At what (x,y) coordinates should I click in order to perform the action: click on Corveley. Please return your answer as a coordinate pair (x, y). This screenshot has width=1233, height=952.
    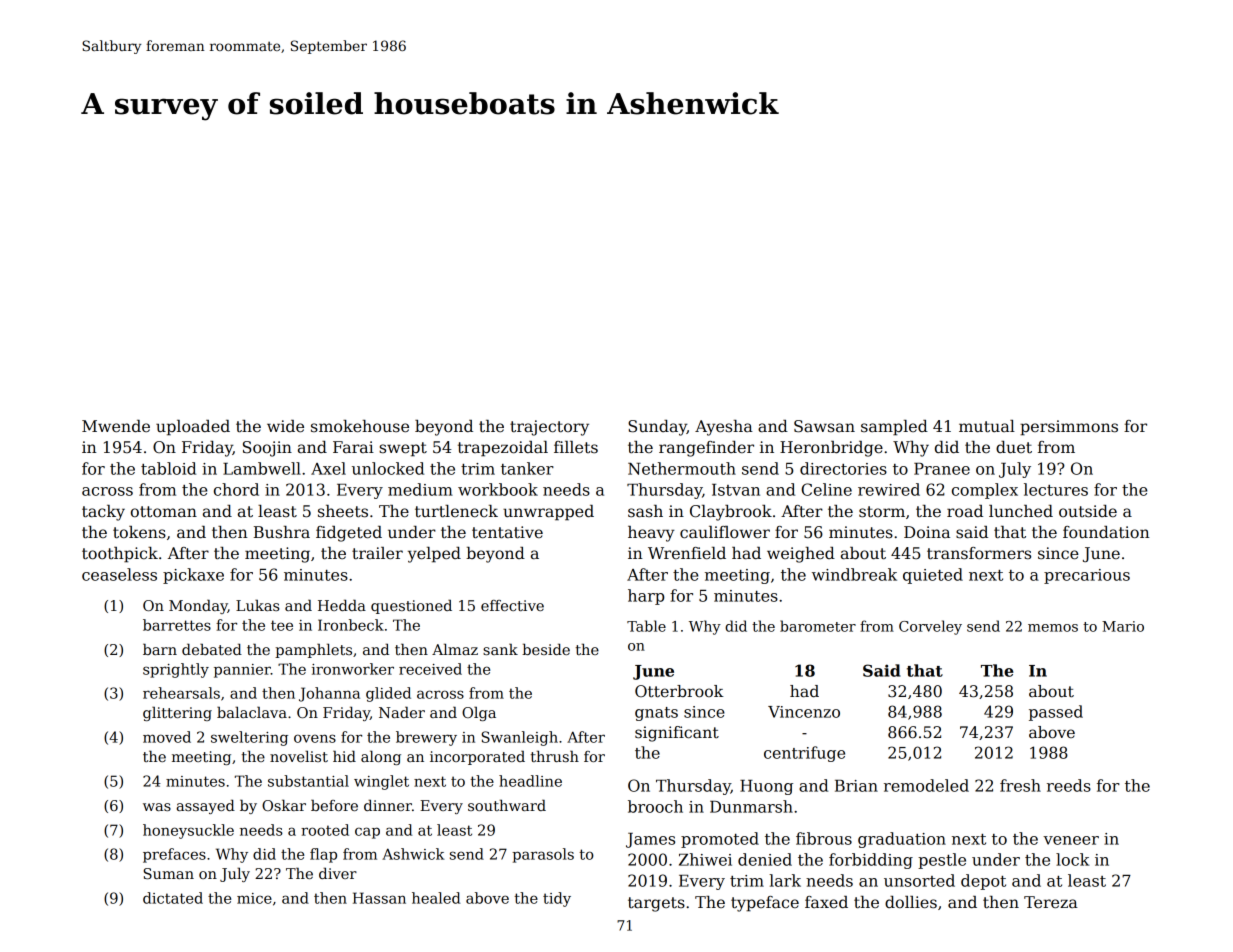
    Looking at the image, I should click on (930, 627).
